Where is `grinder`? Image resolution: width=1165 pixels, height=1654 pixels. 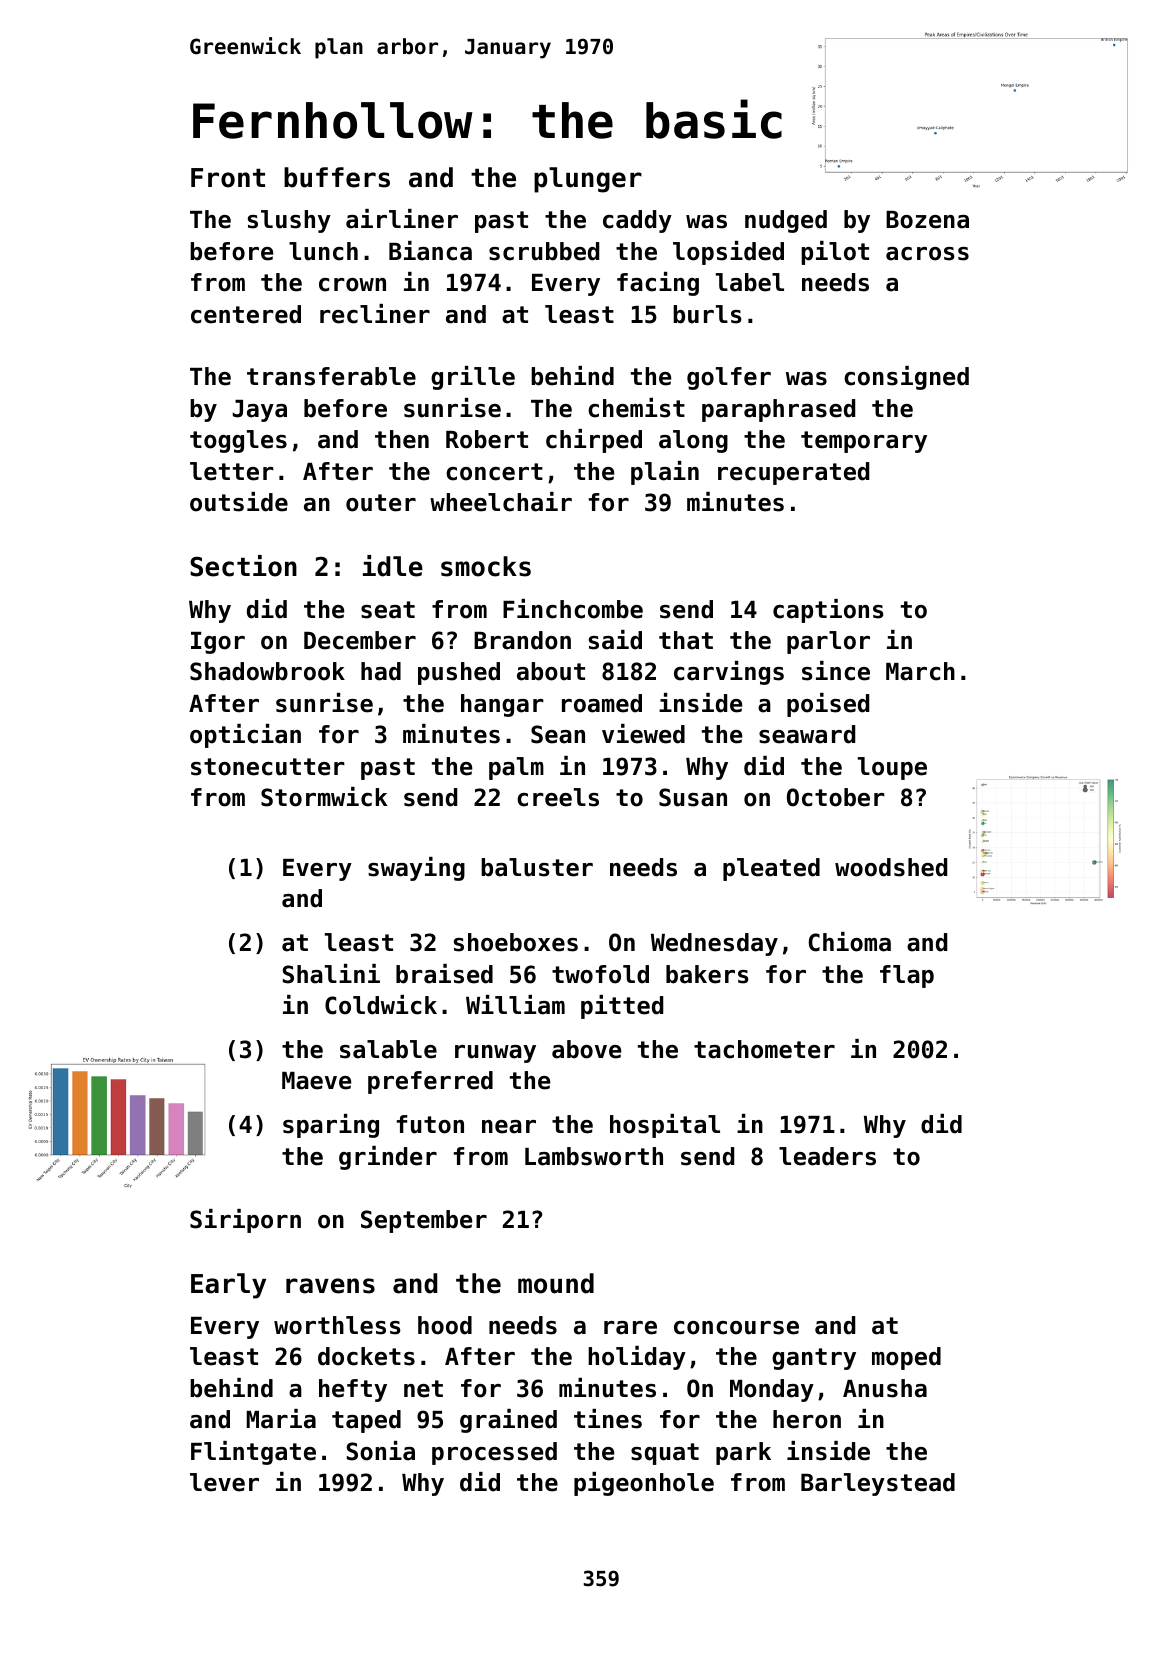
grinder is located at coordinates (388, 1158).
